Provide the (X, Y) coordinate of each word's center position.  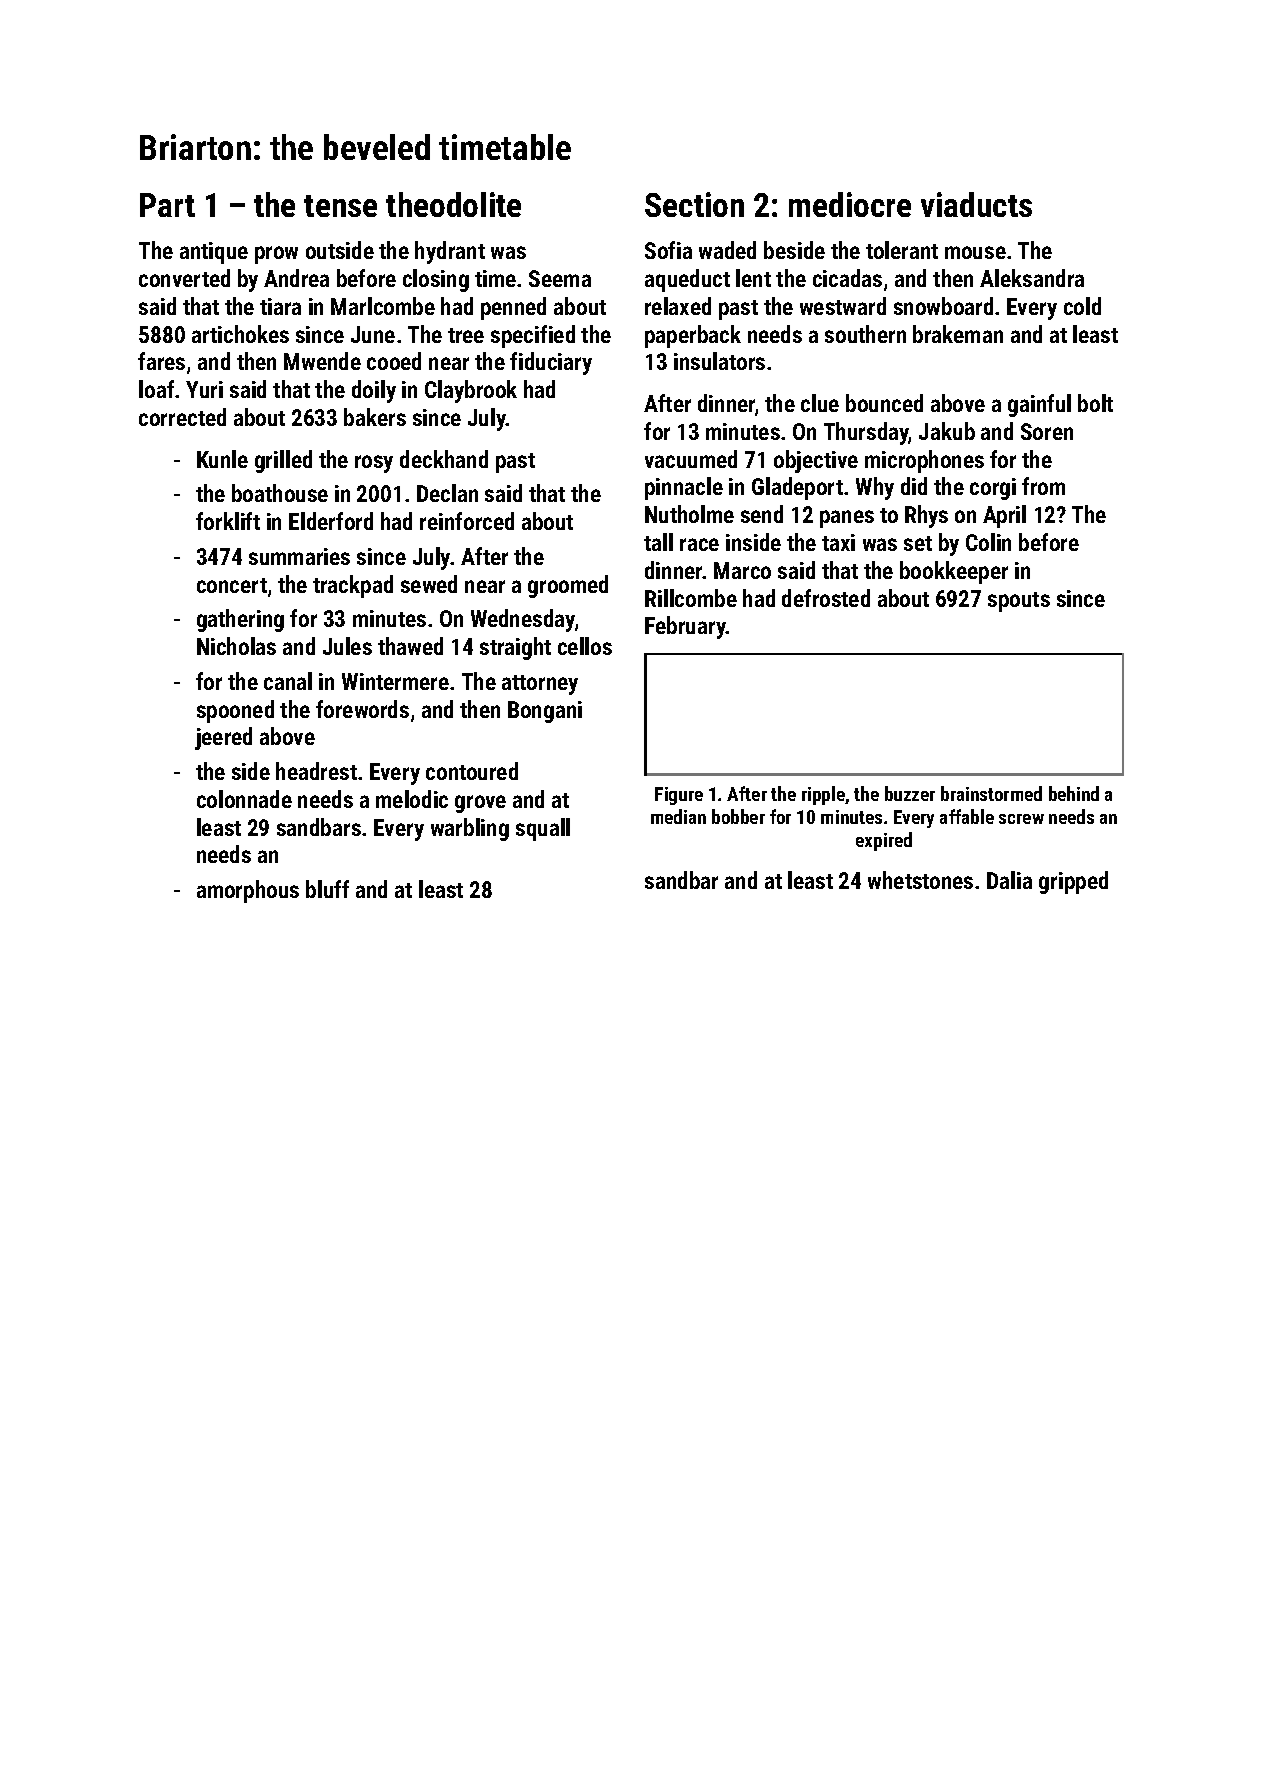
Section (694, 204)
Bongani (545, 712)
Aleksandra (1032, 278)
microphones (924, 461)
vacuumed (691, 459)
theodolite (453, 204)
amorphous (248, 891)
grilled (283, 461)
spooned (235, 711)
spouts (1019, 602)
